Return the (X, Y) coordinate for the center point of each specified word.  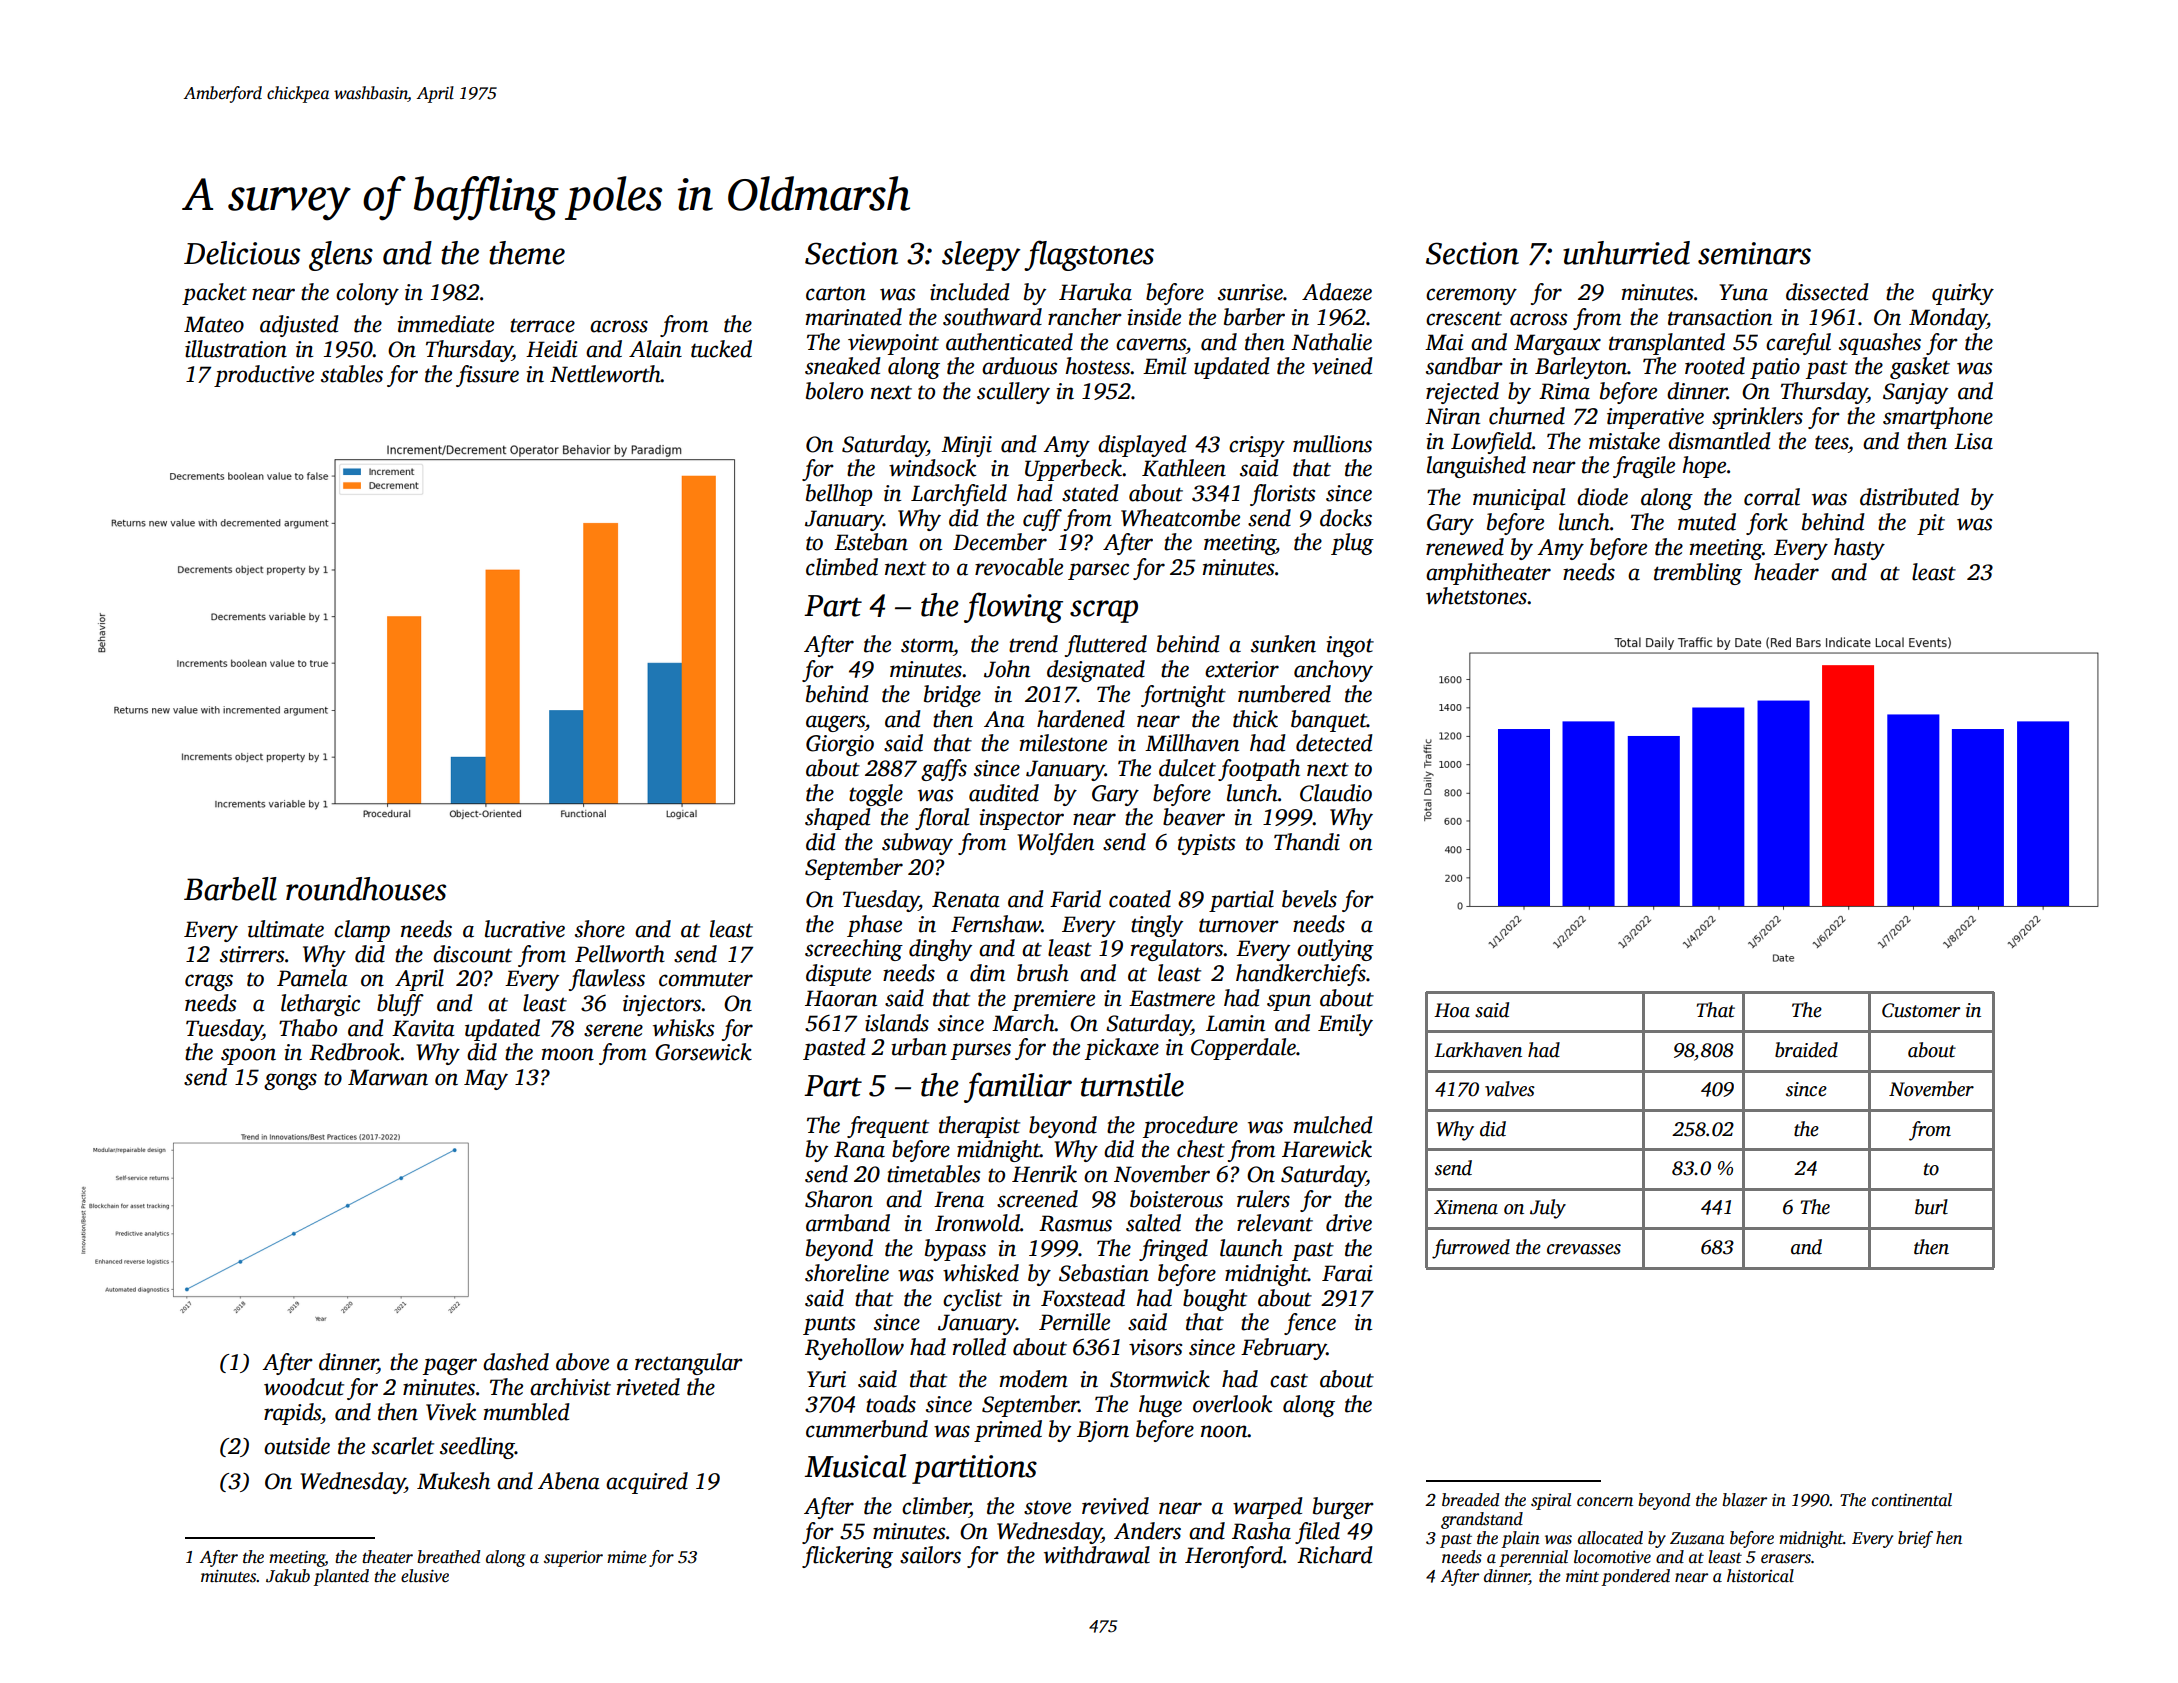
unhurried (1626, 253)
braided (1806, 1050)
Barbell (230, 889)
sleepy (981, 256)
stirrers (252, 954)
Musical (855, 1466)
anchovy (1333, 671)
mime (627, 1557)
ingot (1350, 646)
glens (341, 256)
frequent (888, 1127)
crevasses (1584, 1249)
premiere (1053, 1000)
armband (848, 1223)
